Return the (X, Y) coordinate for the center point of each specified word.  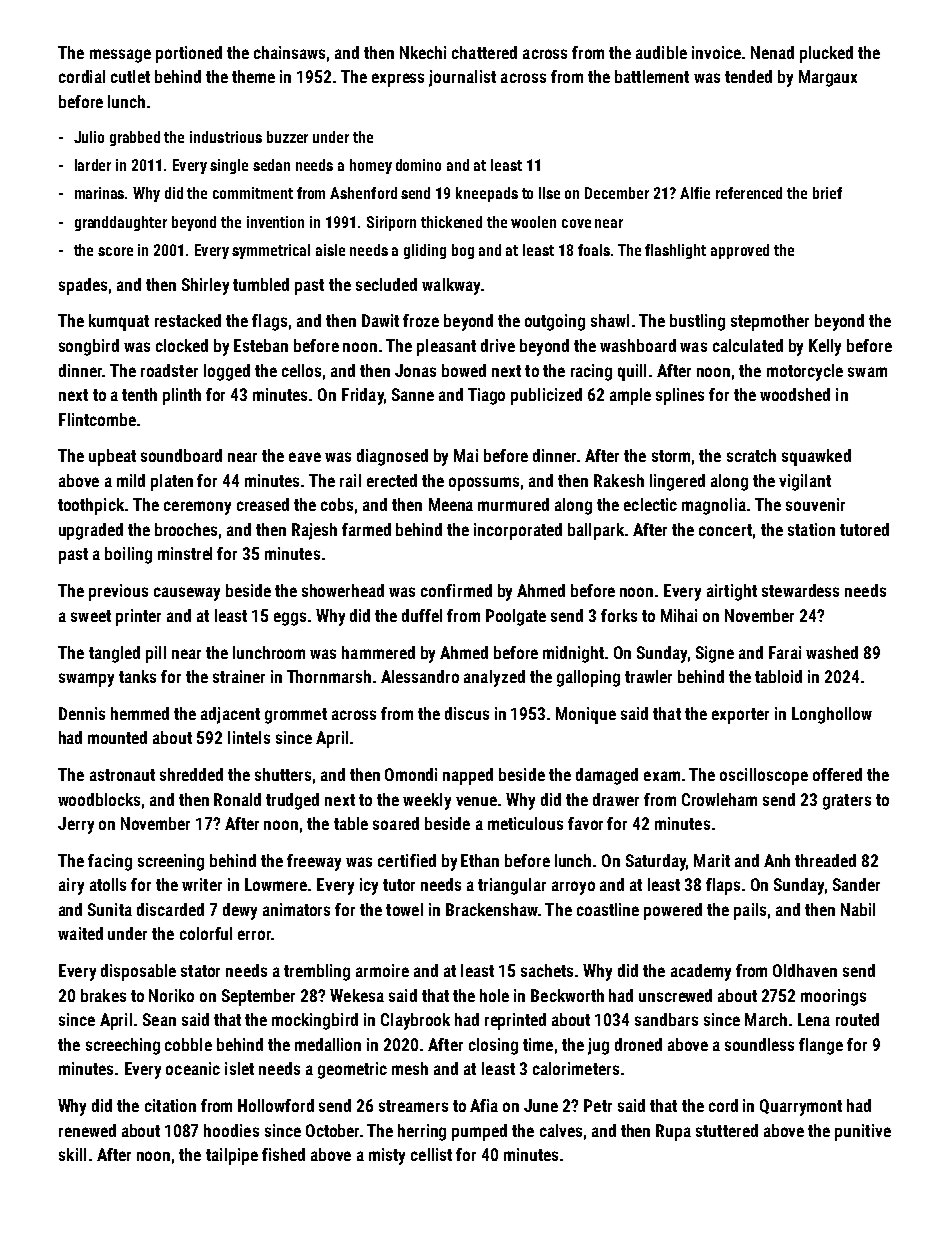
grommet (296, 716)
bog (463, 251)
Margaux (828, 78)
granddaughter (121, 223)
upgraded (91, 531)
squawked (816, 457)
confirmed (456, 590)
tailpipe (232, 1156)
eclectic (650, 504)
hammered (378, 652)
